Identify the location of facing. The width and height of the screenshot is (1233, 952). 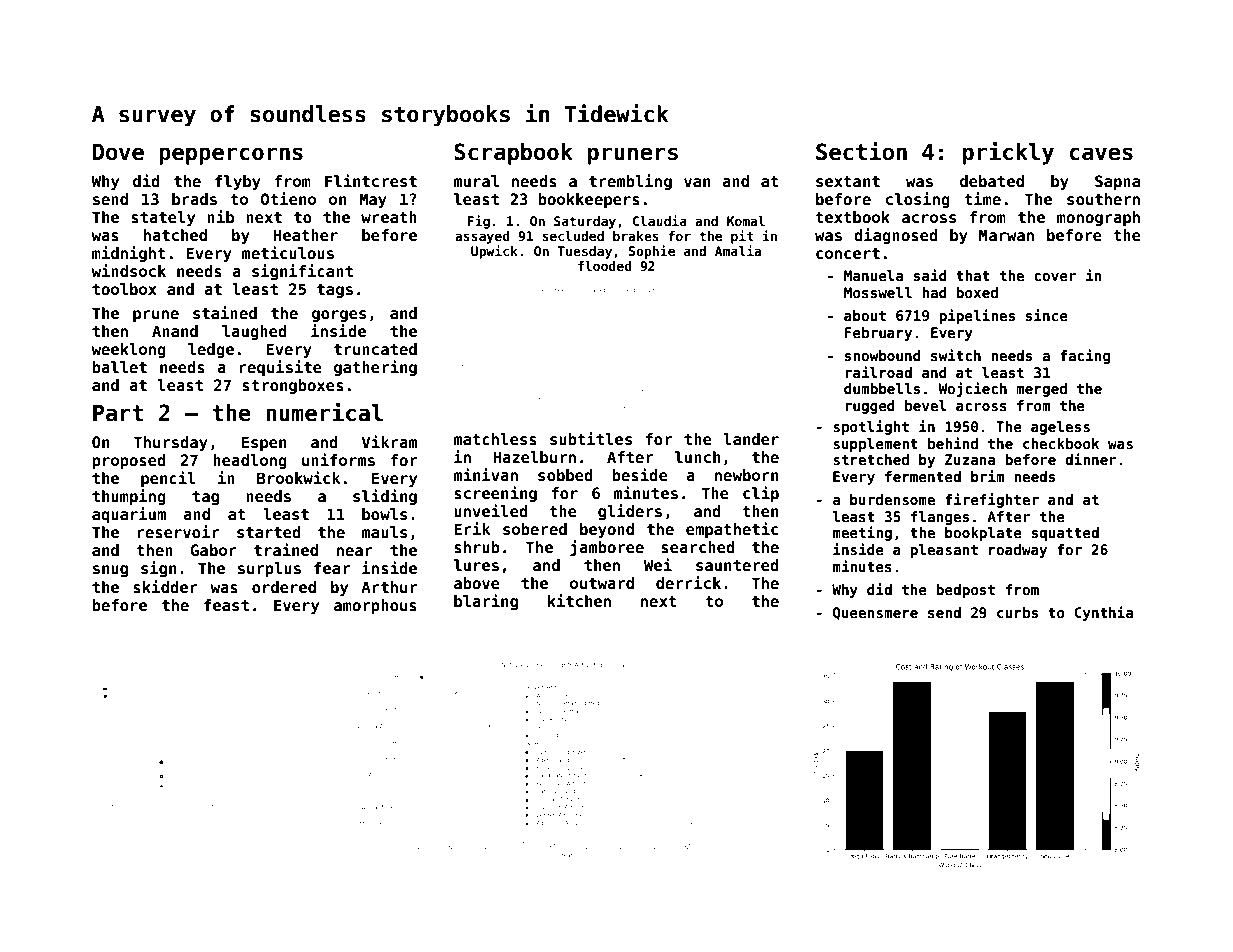
(1085, 356).
